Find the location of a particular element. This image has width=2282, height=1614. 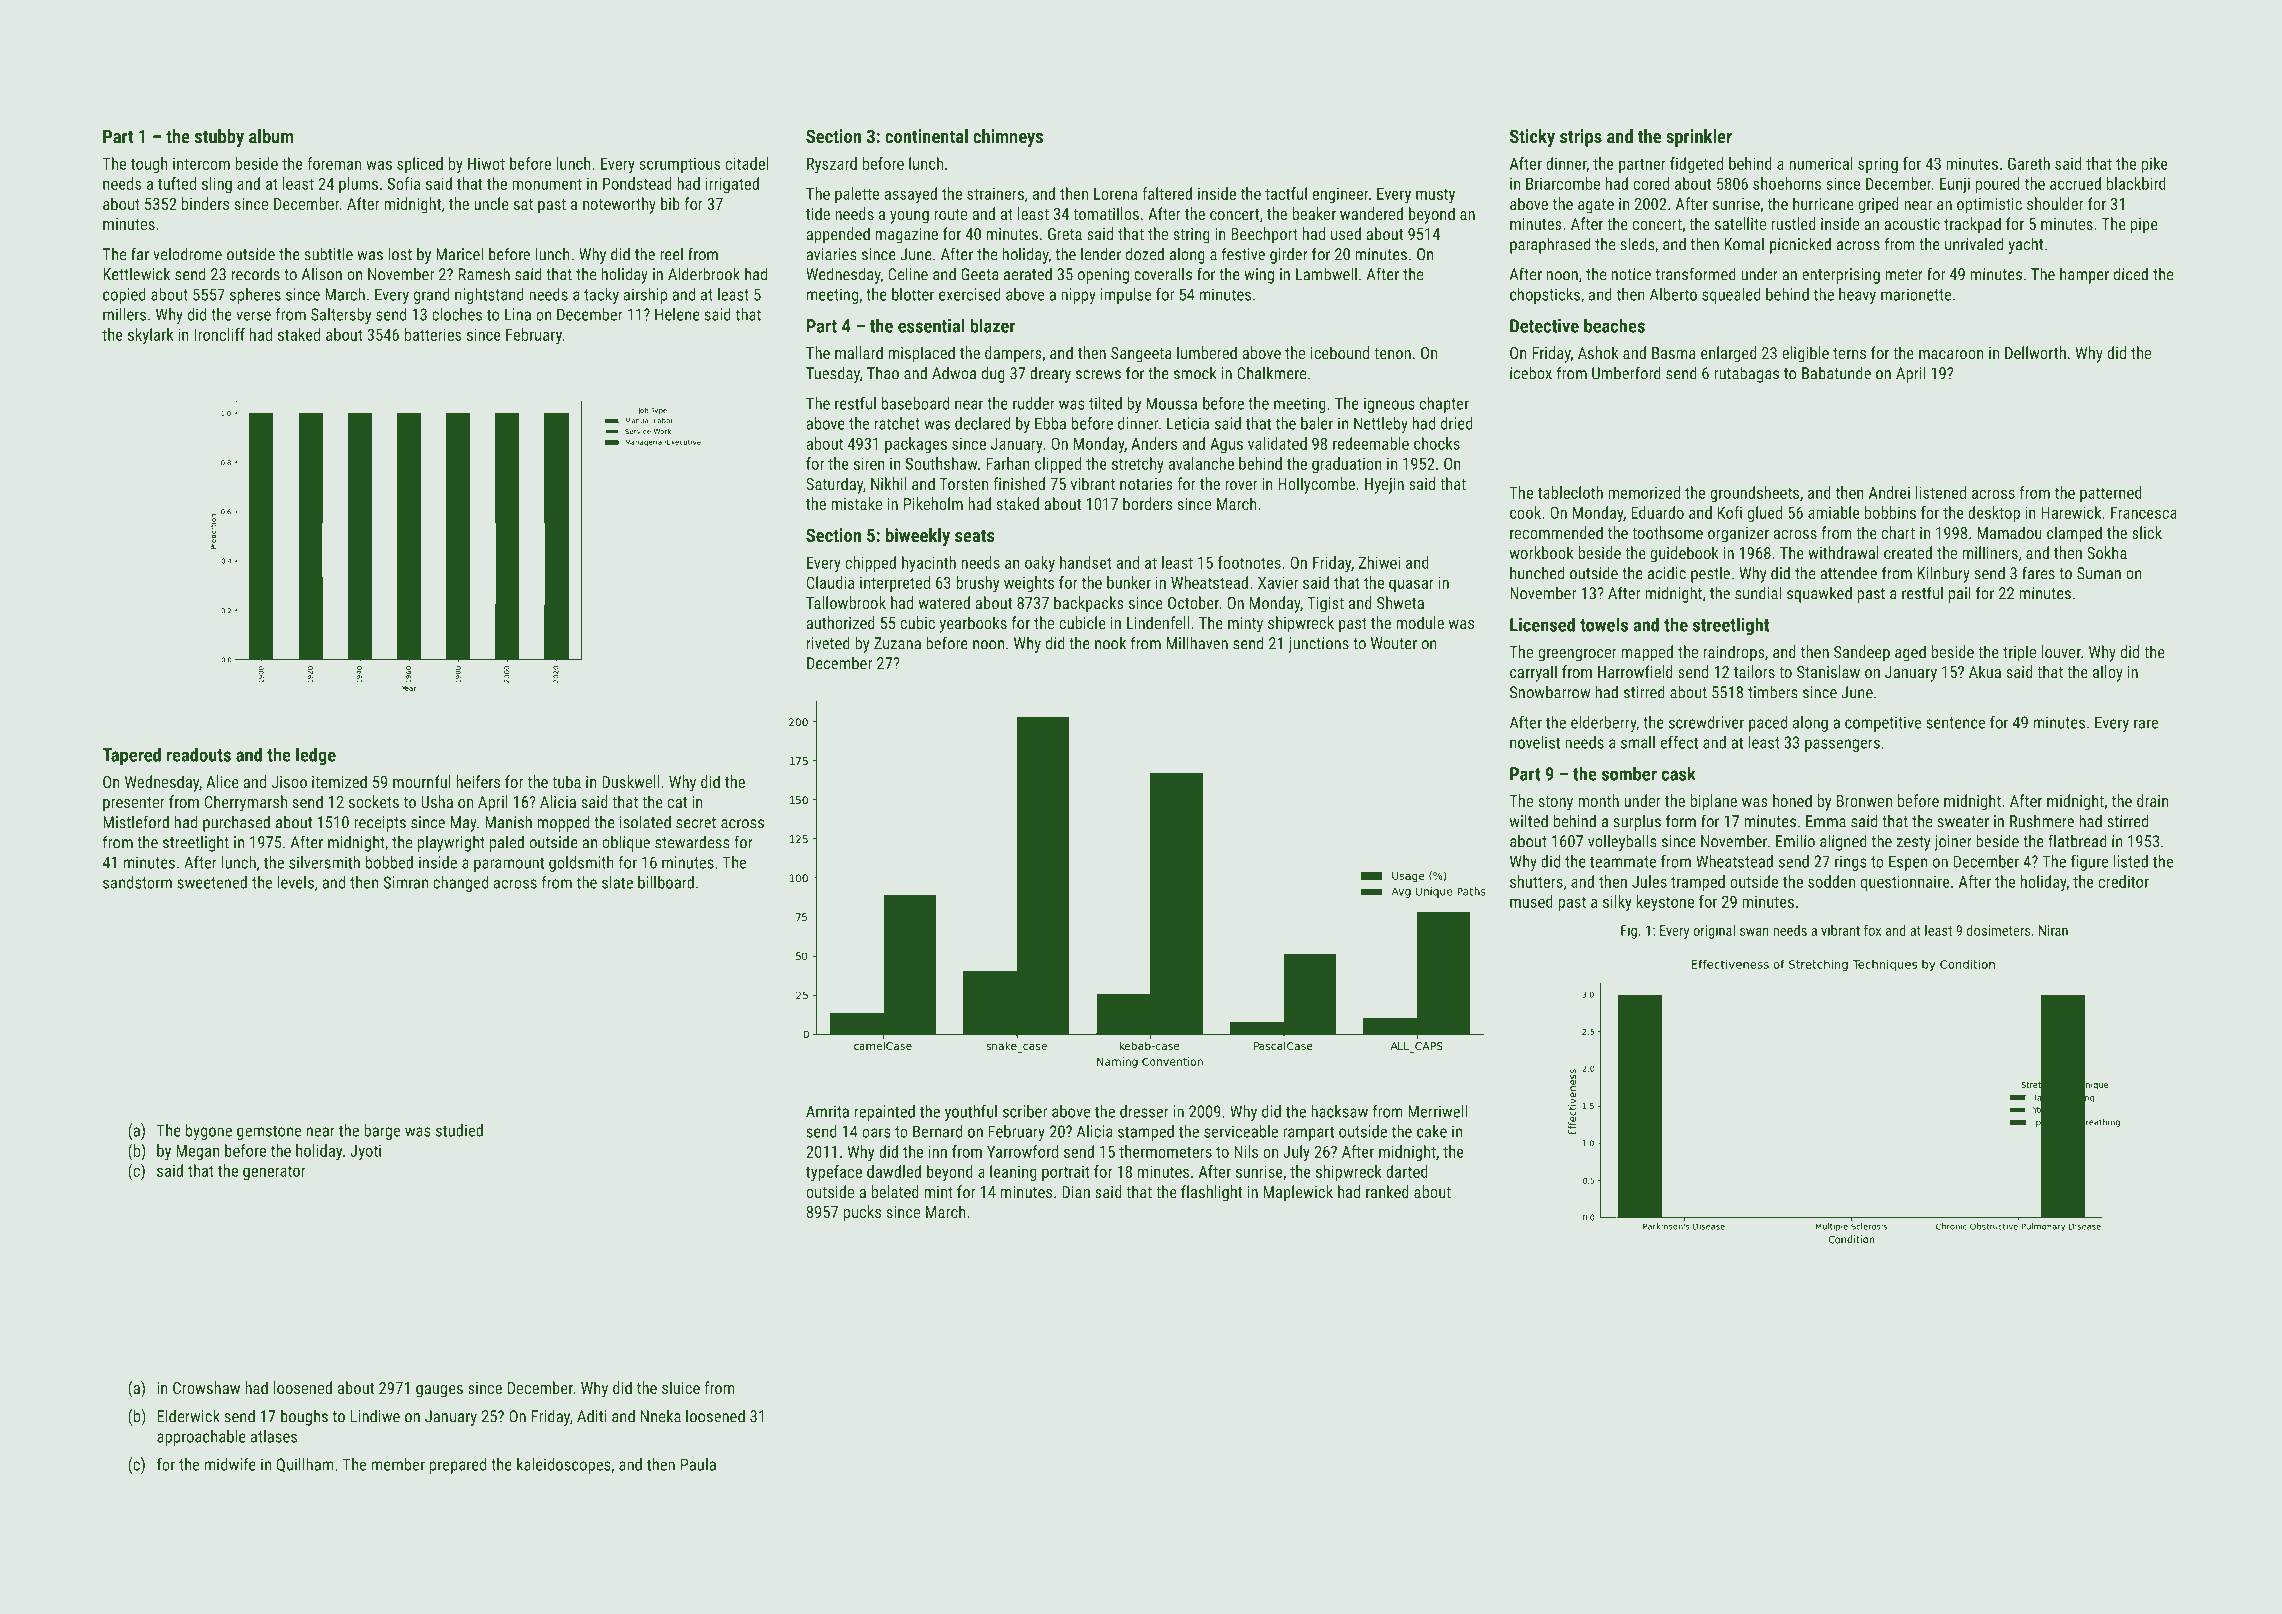

seats is located at coordinates (974, 535).
